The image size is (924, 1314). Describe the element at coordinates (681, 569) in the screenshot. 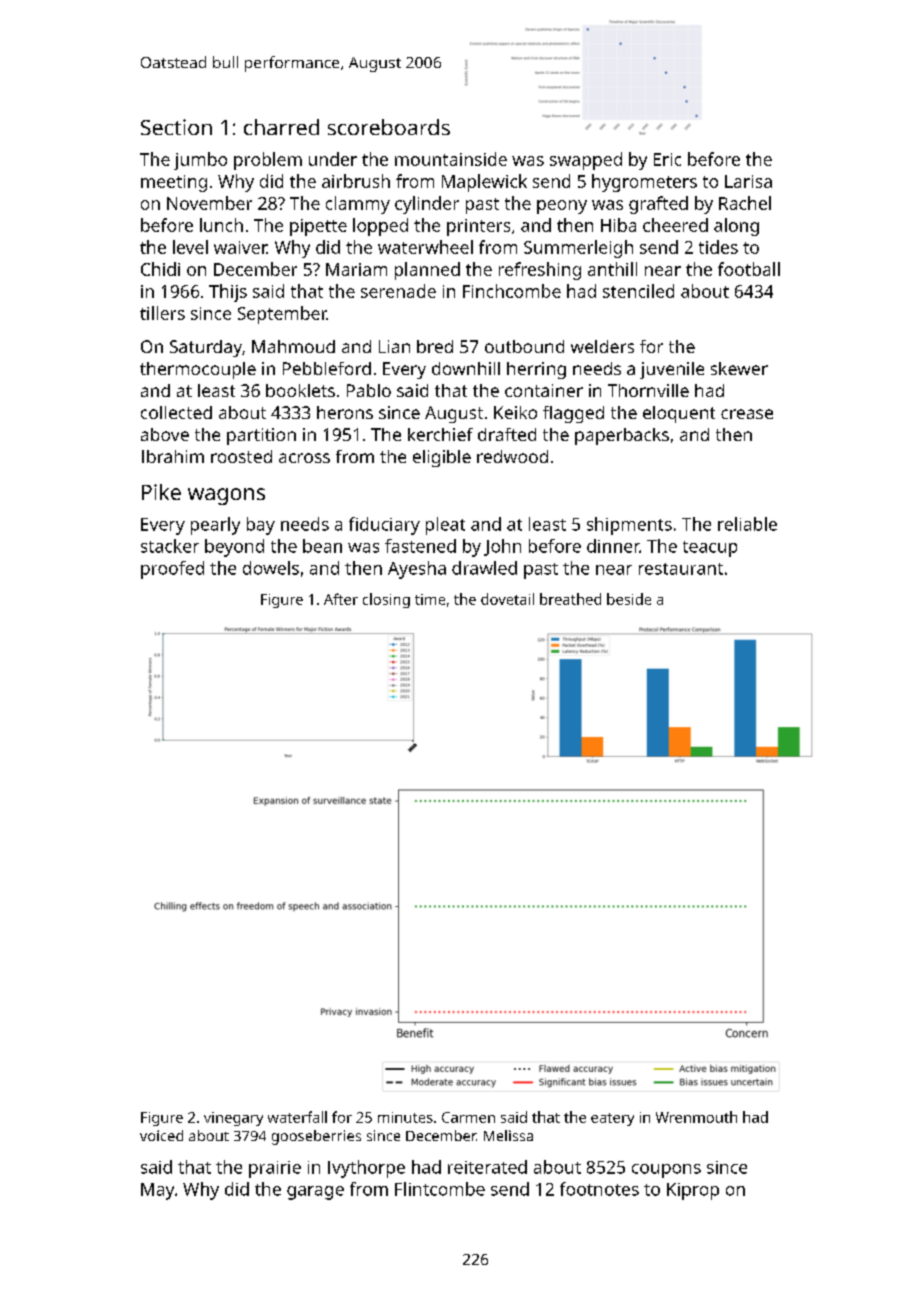

I see `restaurant` at that location.
